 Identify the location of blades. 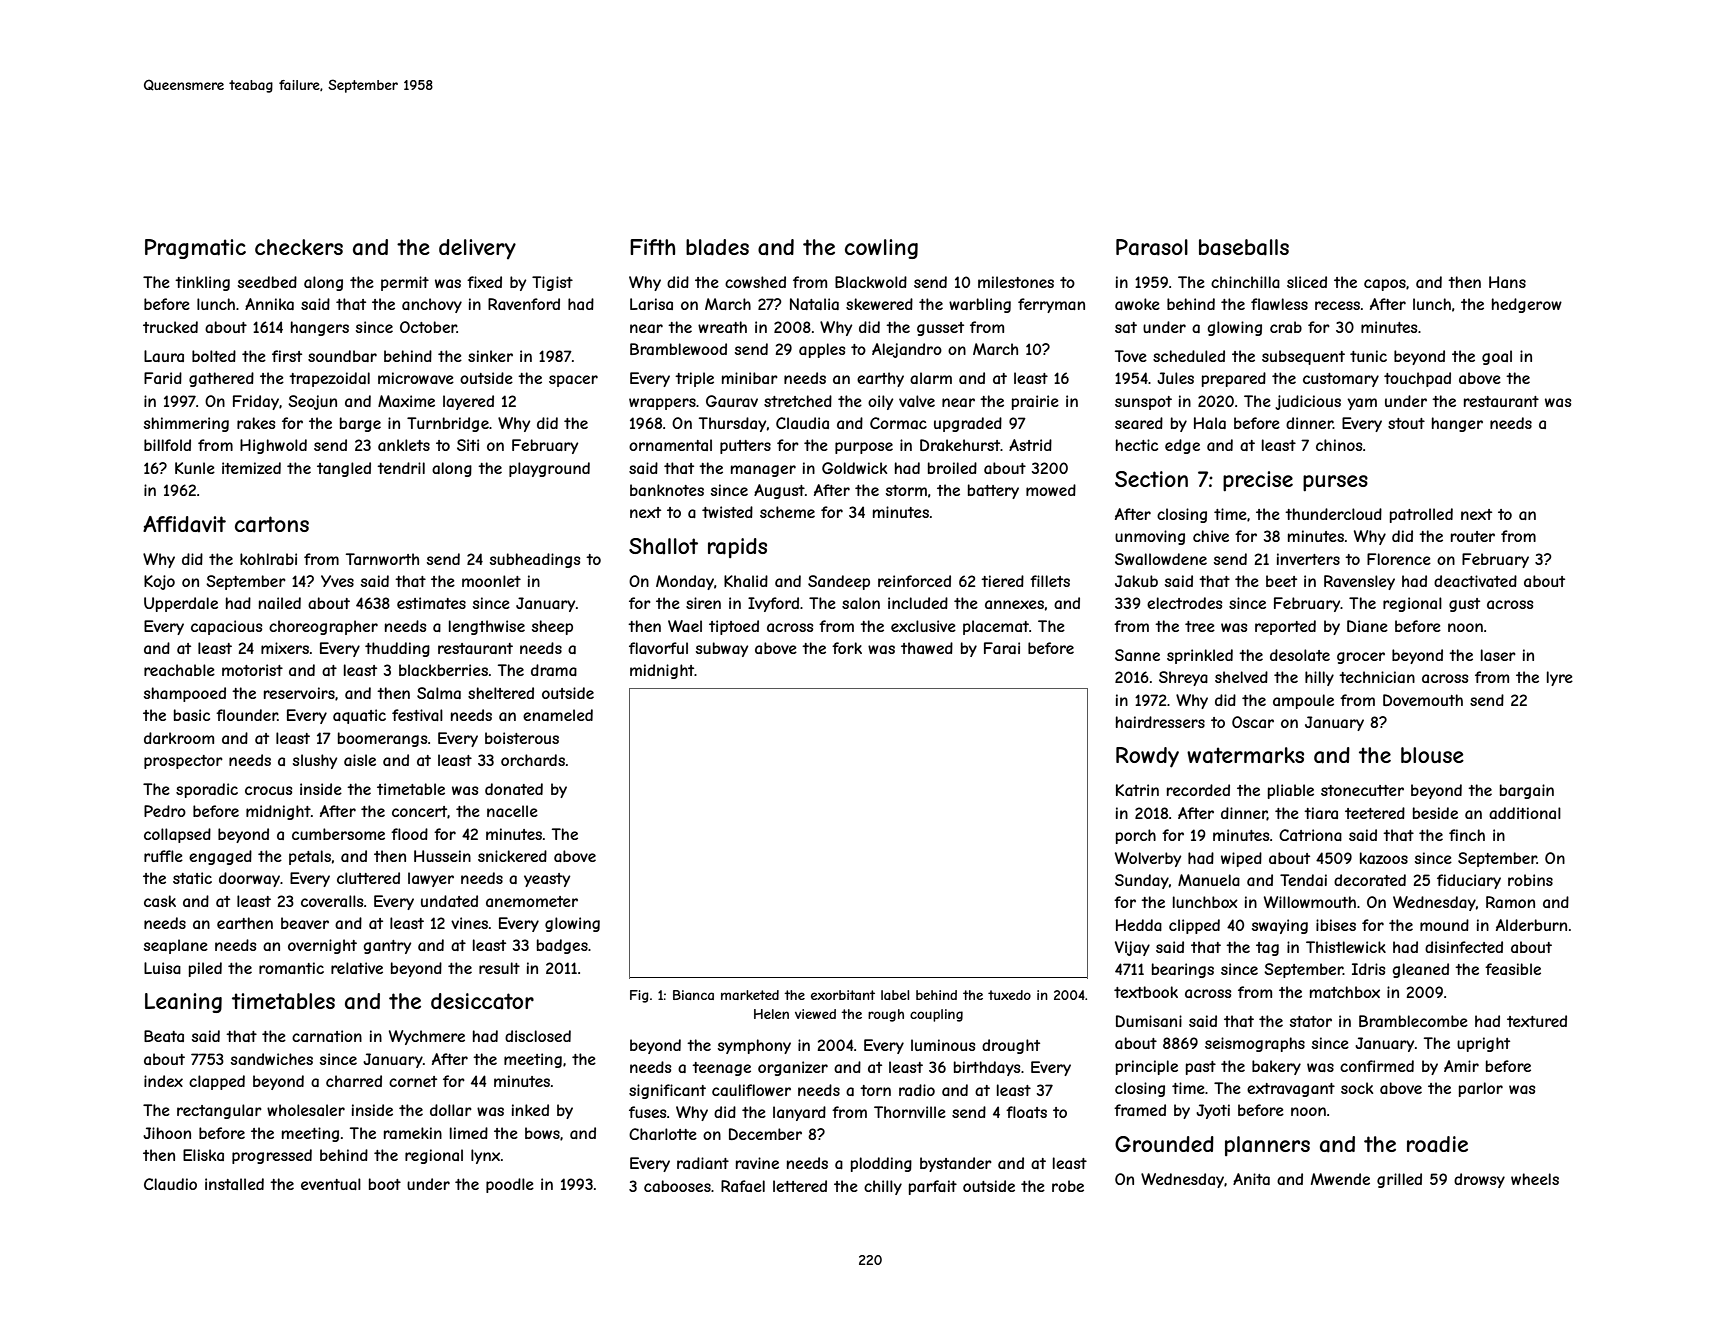
(717, 247).
